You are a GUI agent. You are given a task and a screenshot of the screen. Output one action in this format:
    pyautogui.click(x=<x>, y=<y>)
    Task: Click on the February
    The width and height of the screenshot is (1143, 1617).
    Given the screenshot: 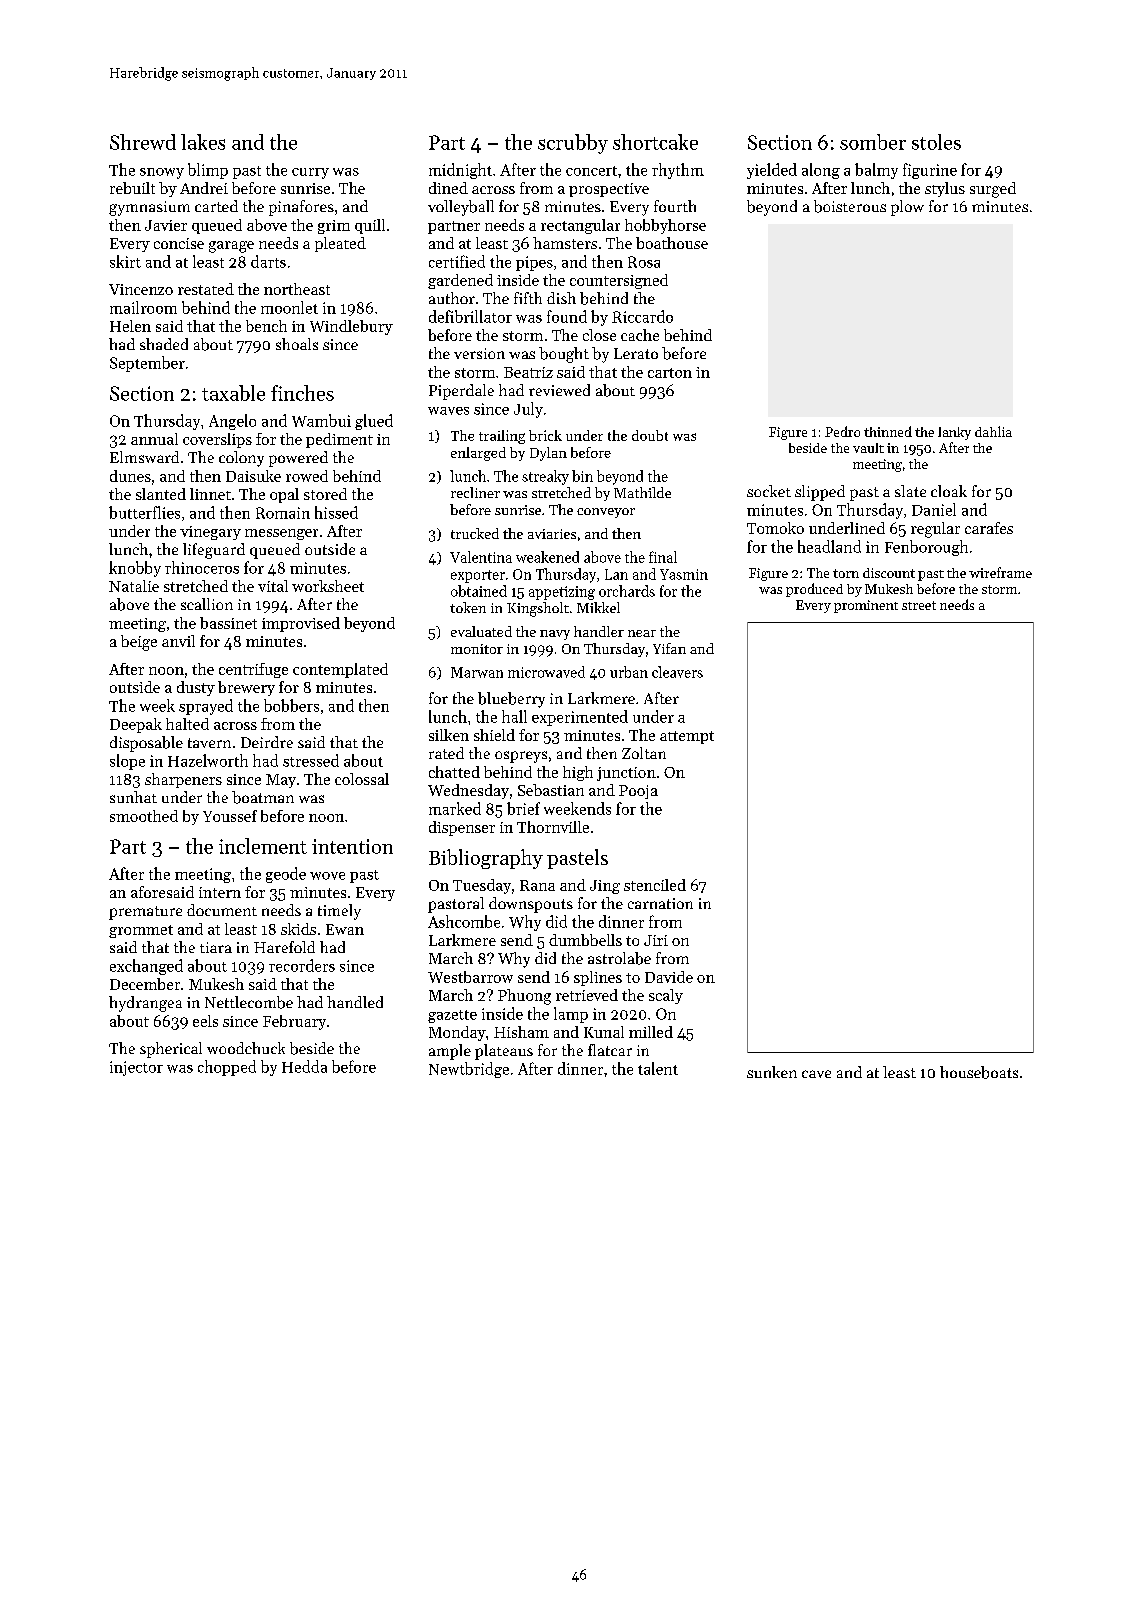 What is the action you would take?
    pyautogui.click(x=294, y=1022)
